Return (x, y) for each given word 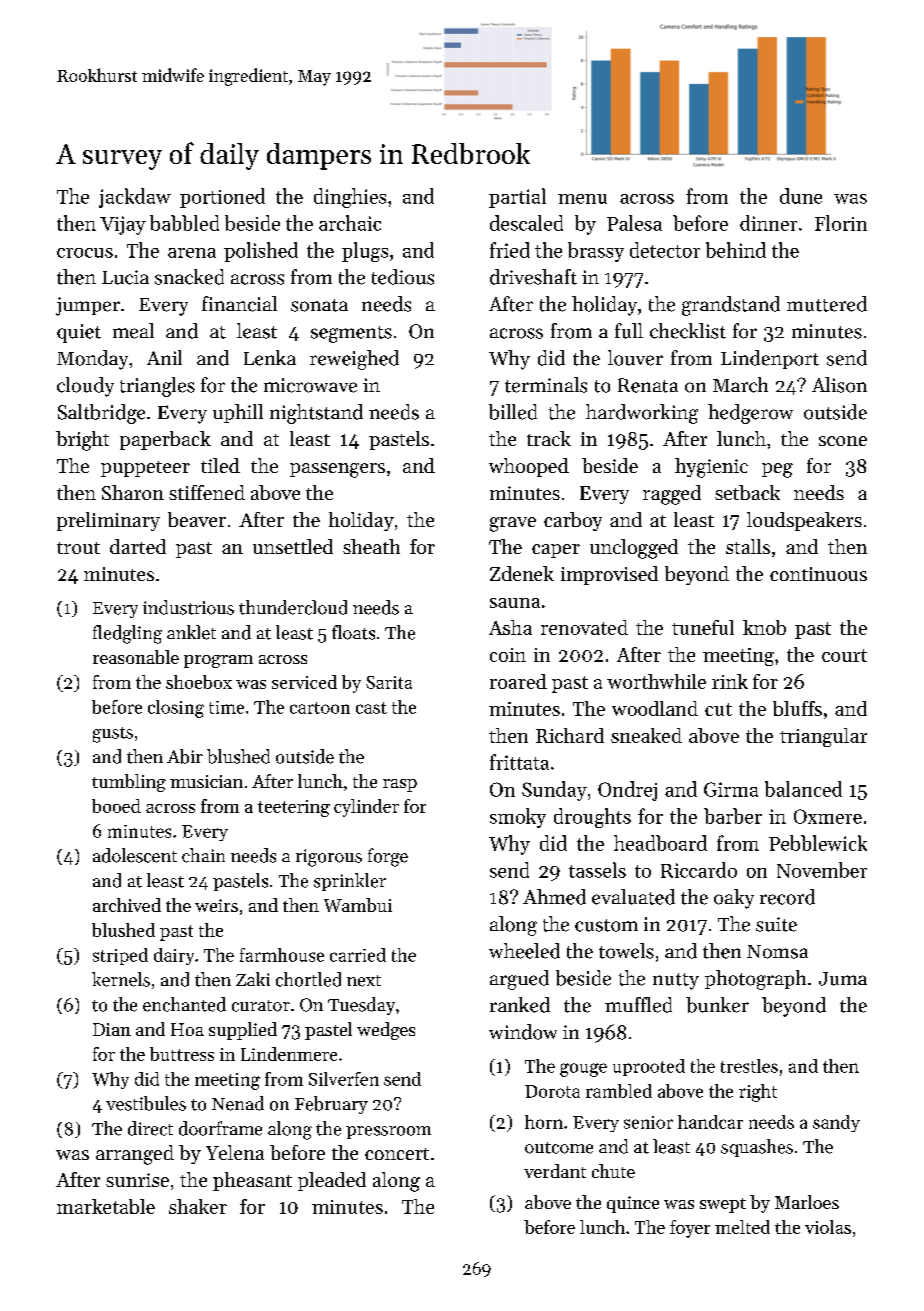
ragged (672, 495)
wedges (386, 1031)
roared (518, 681)
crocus (85, 253)
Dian (112, 1029)
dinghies (350, 198)
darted (138, 546)
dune (801, 196)
